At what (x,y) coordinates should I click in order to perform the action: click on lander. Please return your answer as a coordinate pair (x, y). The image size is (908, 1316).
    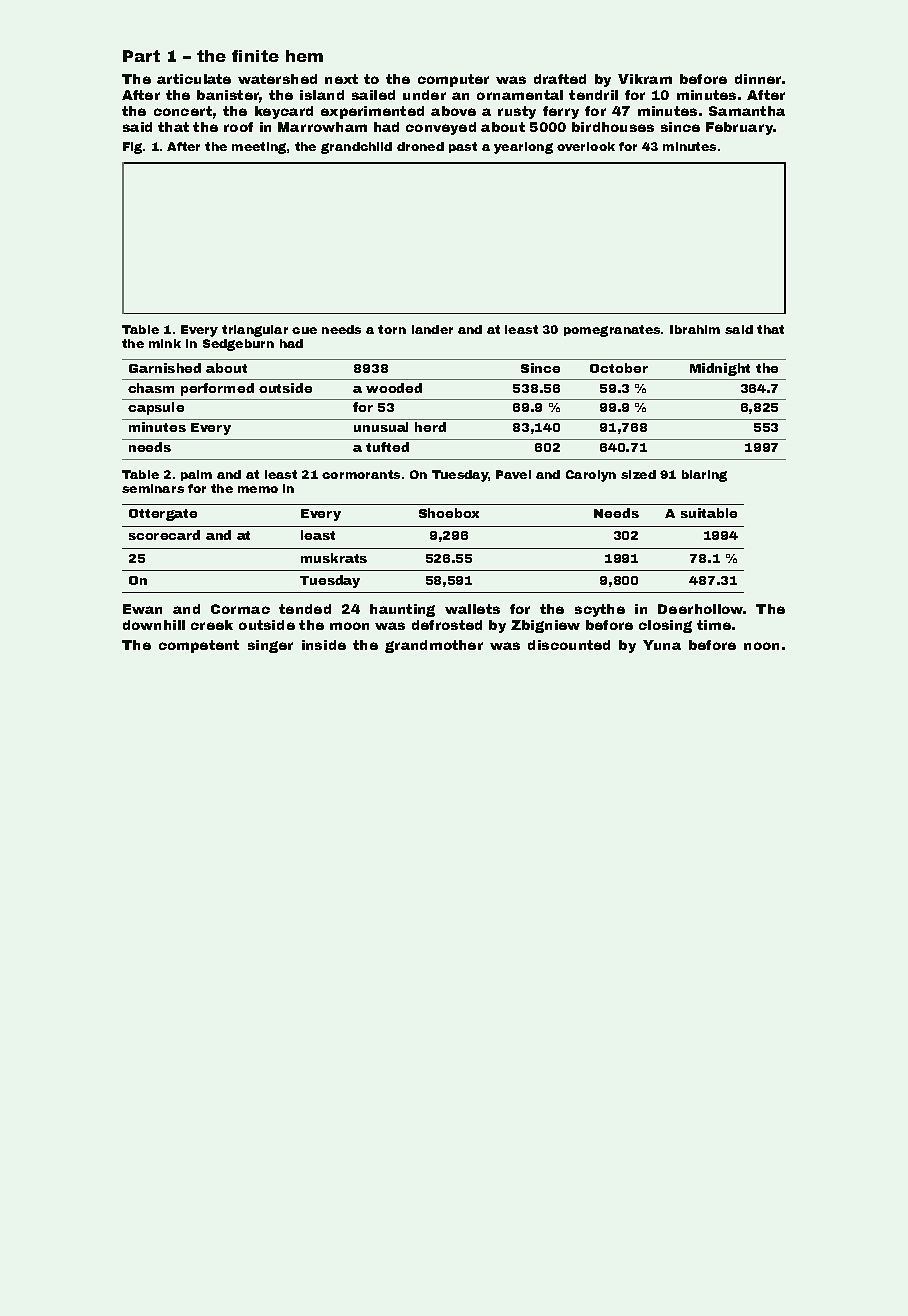
    Looking at the image, I should click on (432, 329).
